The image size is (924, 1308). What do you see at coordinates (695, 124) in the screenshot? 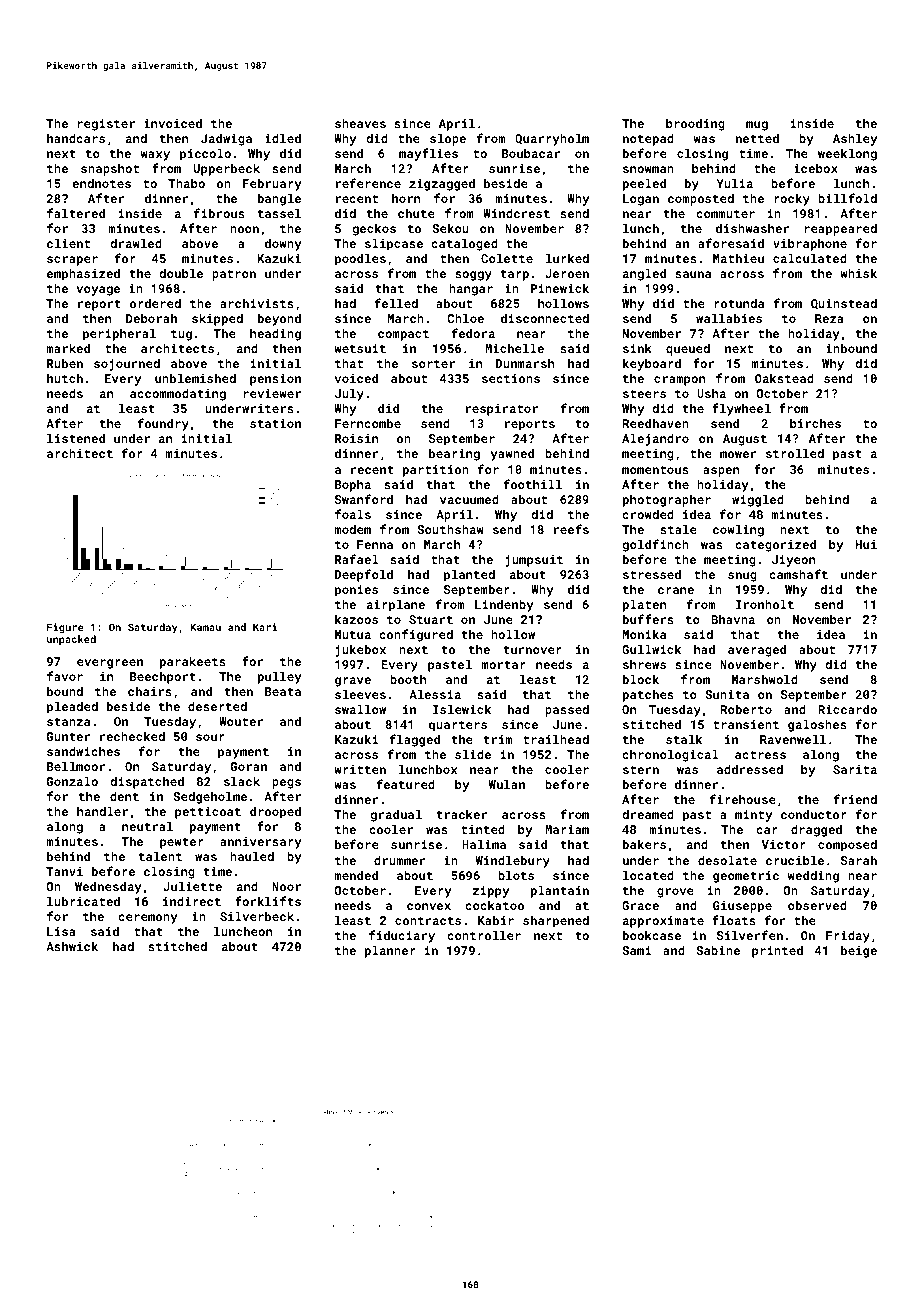
I see `brooding` at bounding box center [695, 124].
